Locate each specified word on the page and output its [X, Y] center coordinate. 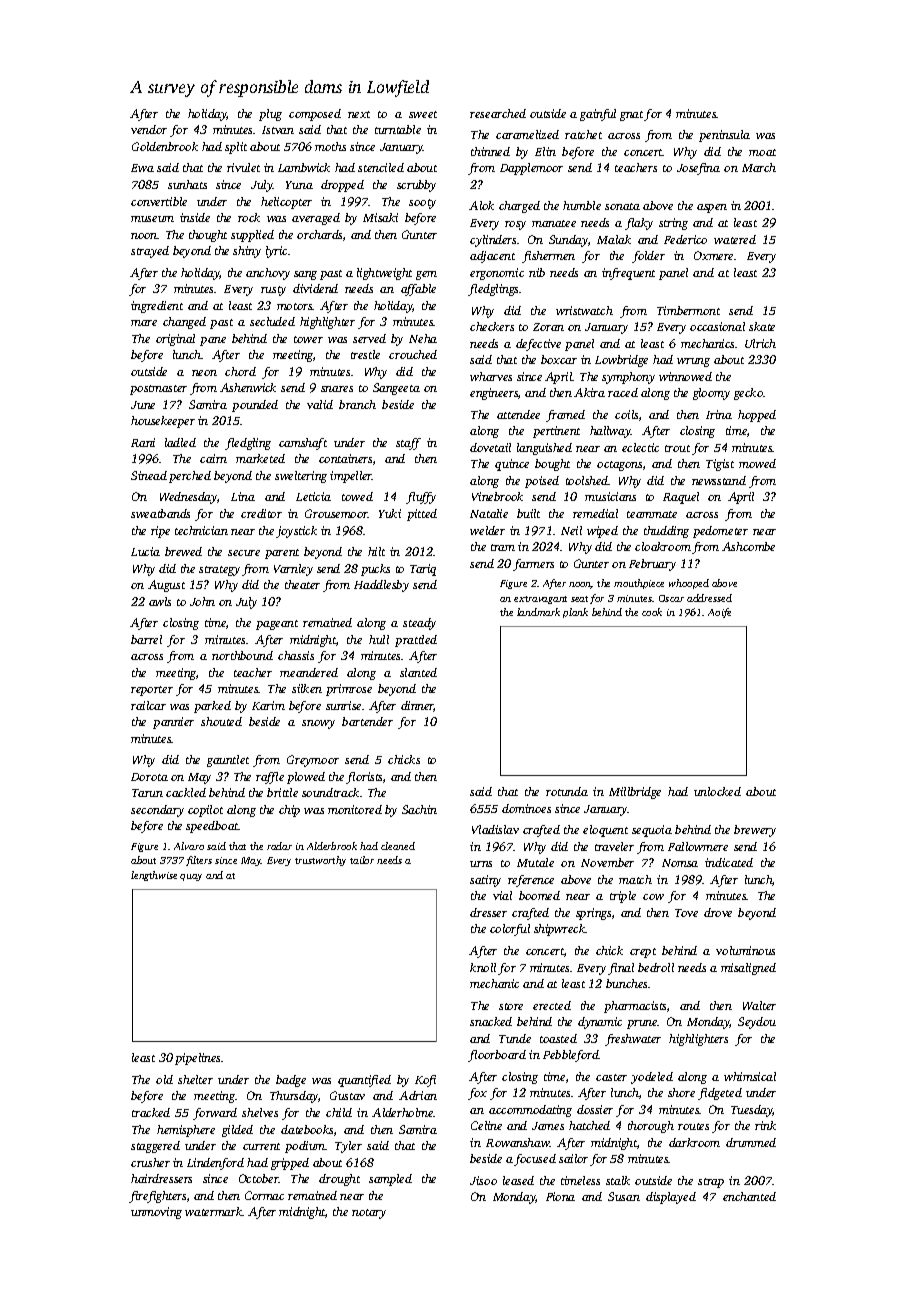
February [652, 565]
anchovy [268, 274]
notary [369, 1214]
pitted [422, 515]
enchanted [749, 1196]
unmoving [156, 1213]
